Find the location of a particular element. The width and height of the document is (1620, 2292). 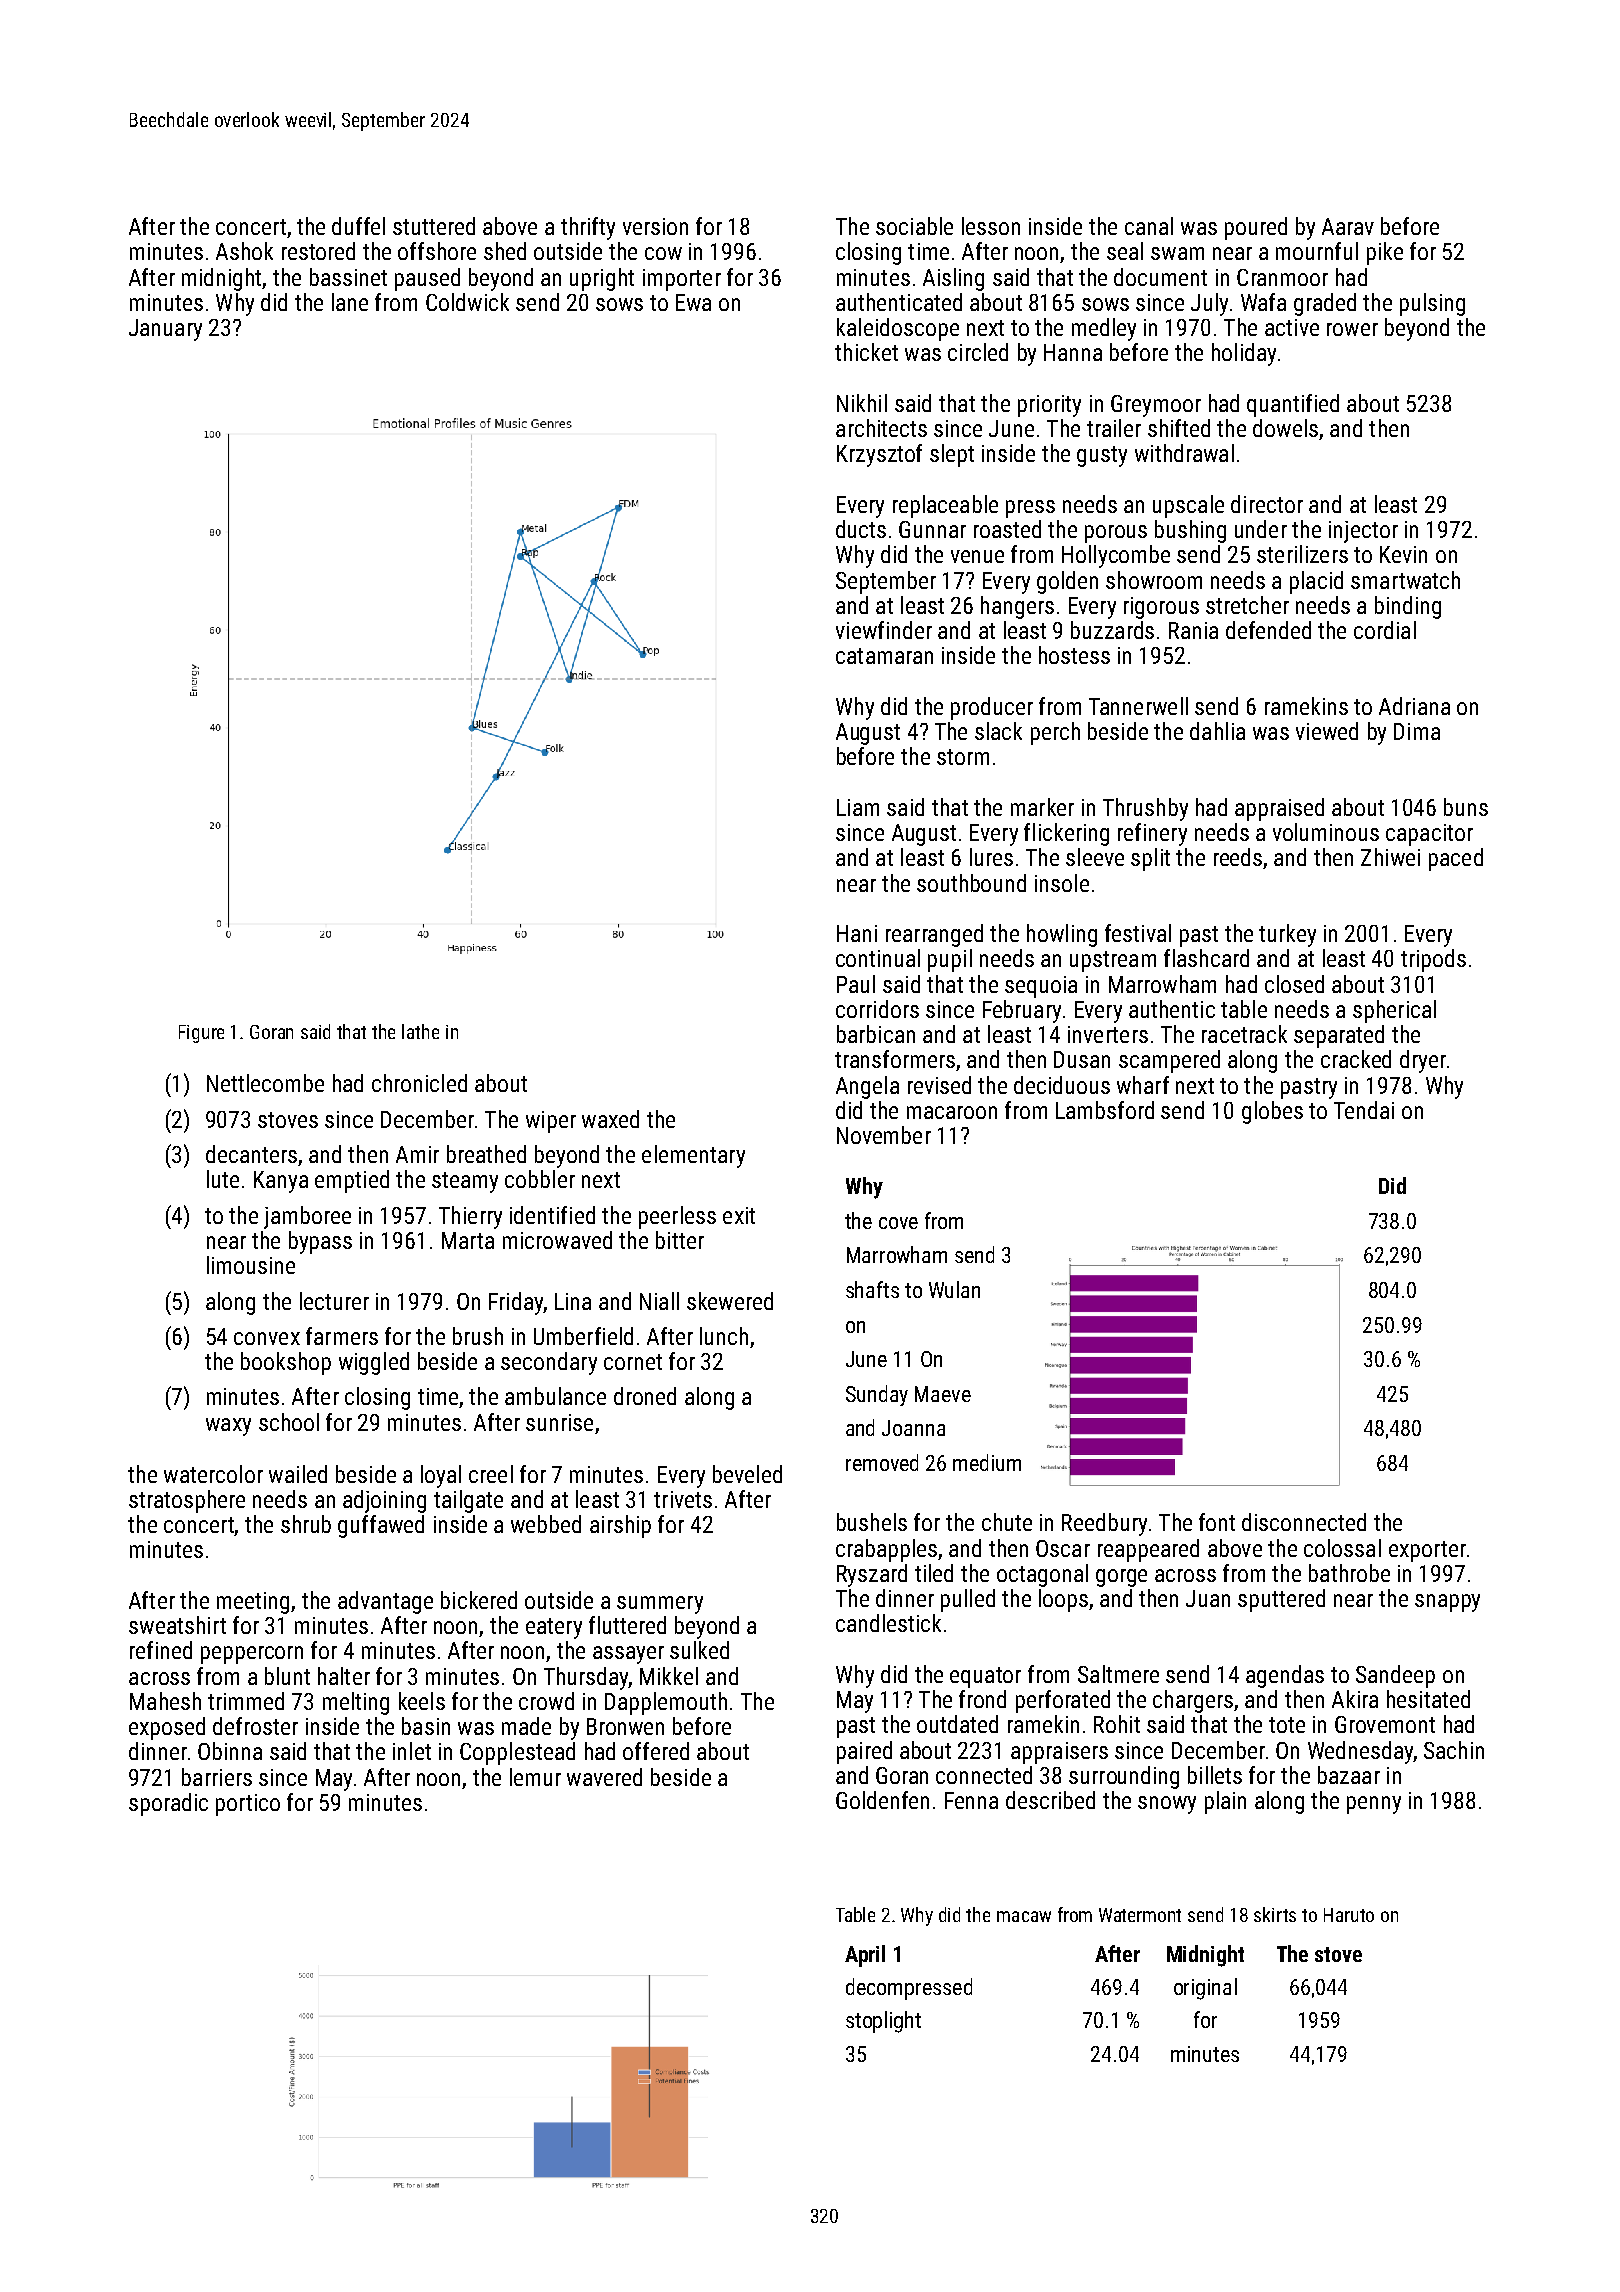

Aarav is located at coordinates (1348, 226).
